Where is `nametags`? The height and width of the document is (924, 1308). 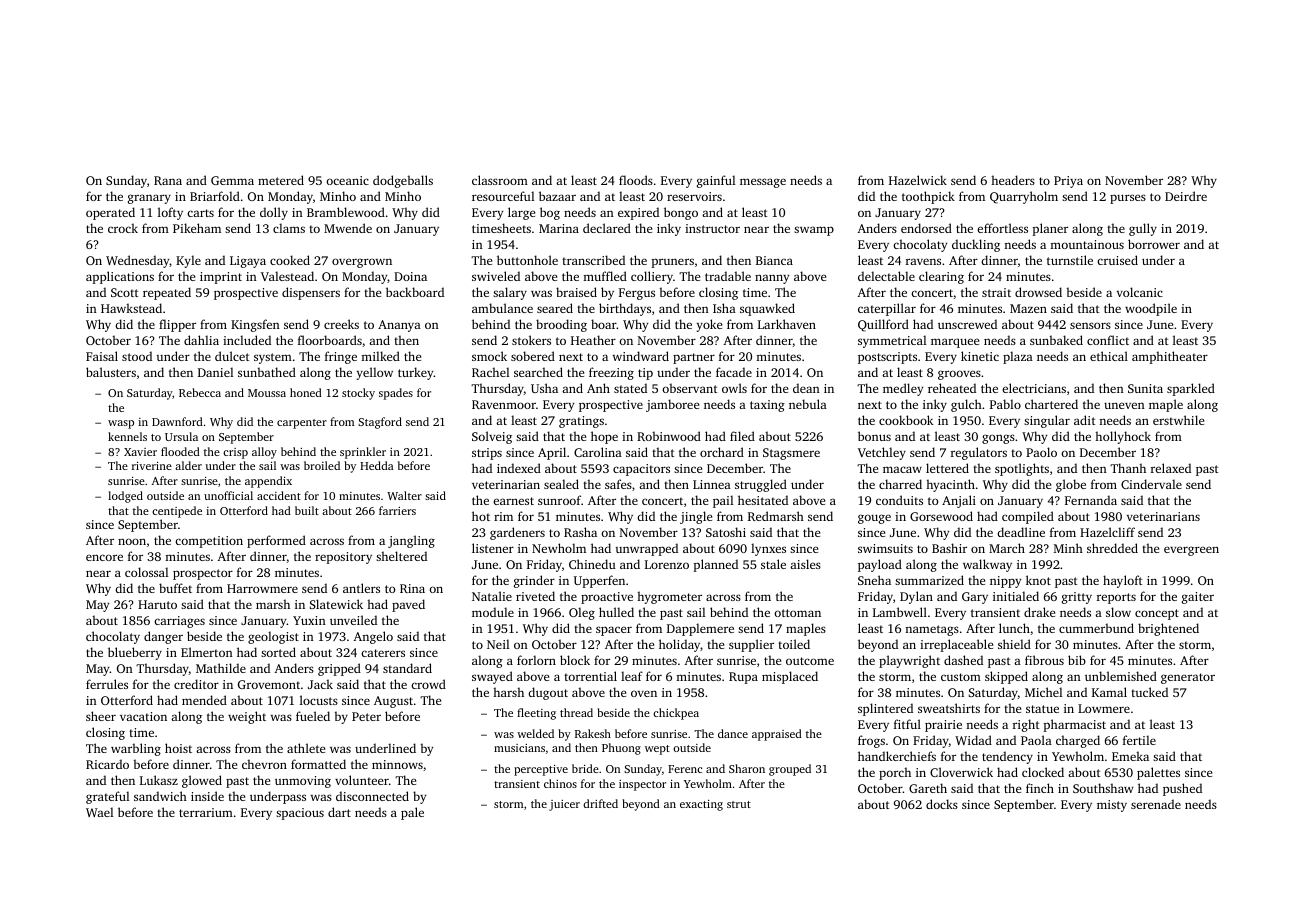 nametags is located at coordinates (932, 630).
